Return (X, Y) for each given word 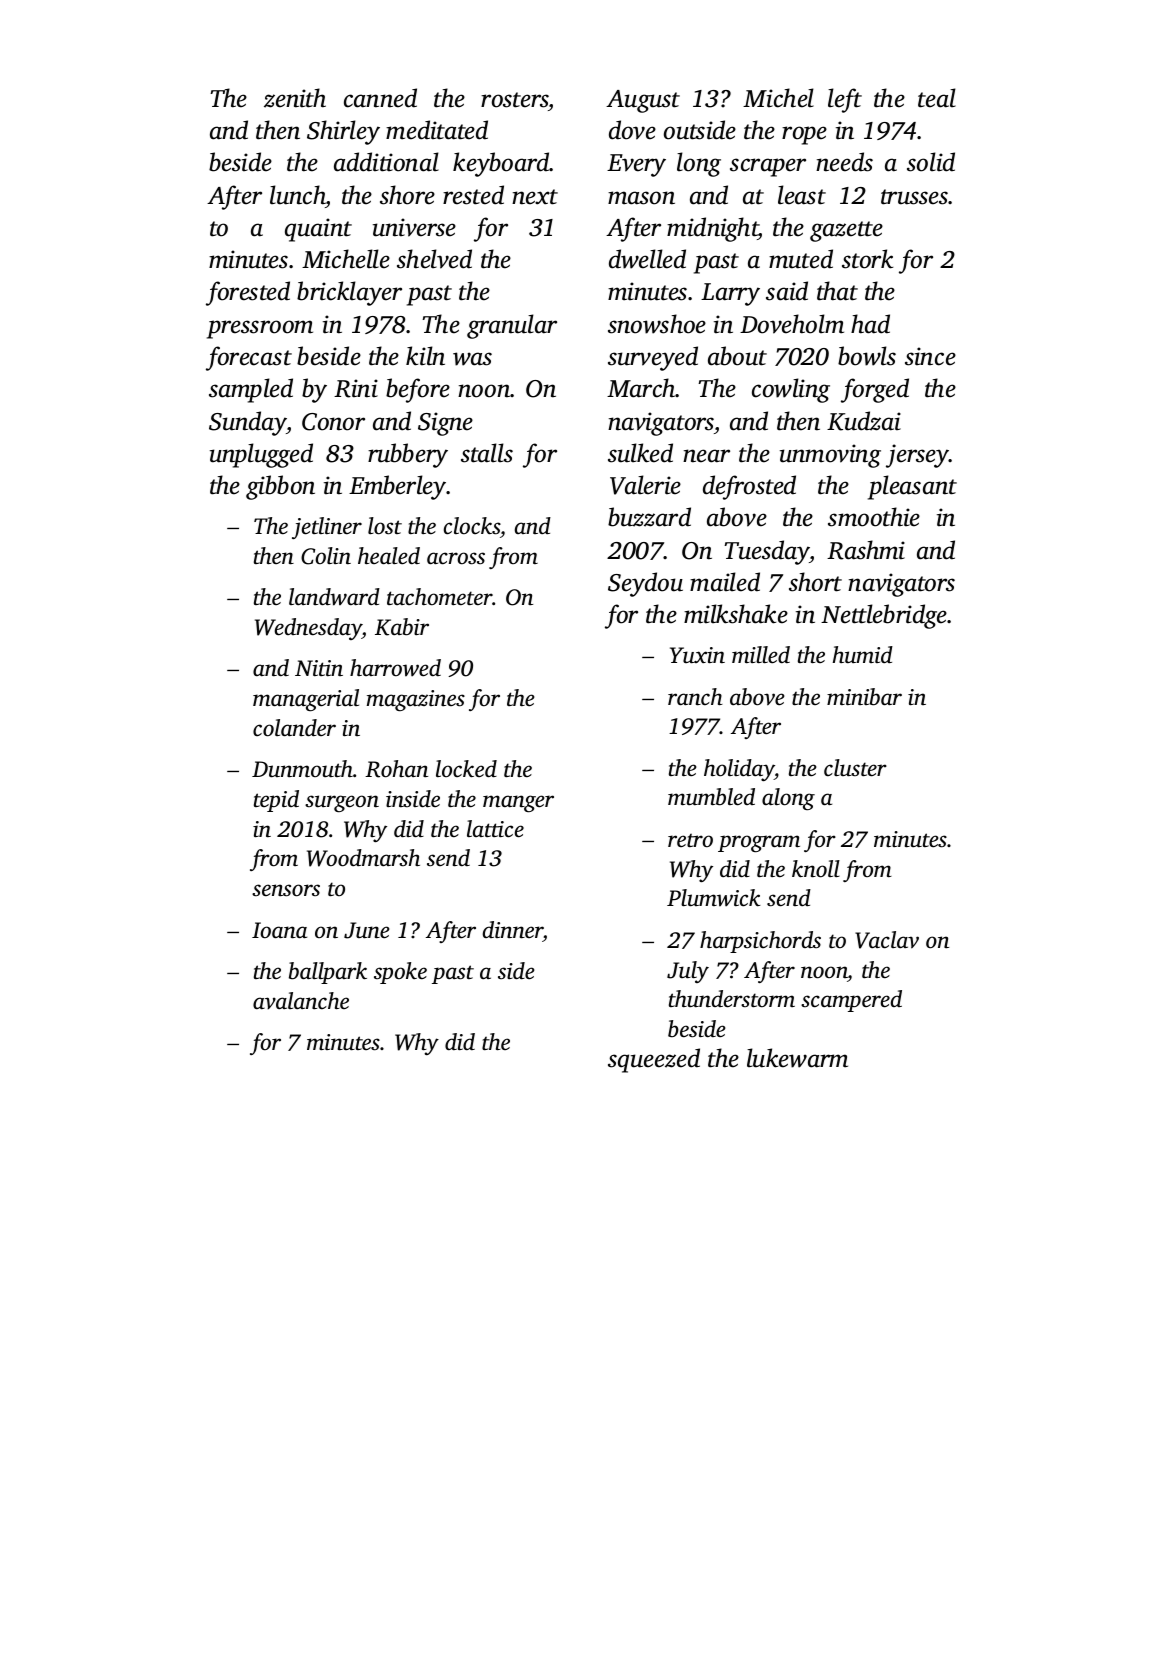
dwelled (647, 259)
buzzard (649, 517)
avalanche (301, 1001)
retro (690, 841)
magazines (416, 700)
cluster (855, 768)
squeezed (654, 1060)
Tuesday (767, 552)
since (930, 356)
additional (386, 162)
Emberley (398, 487)
